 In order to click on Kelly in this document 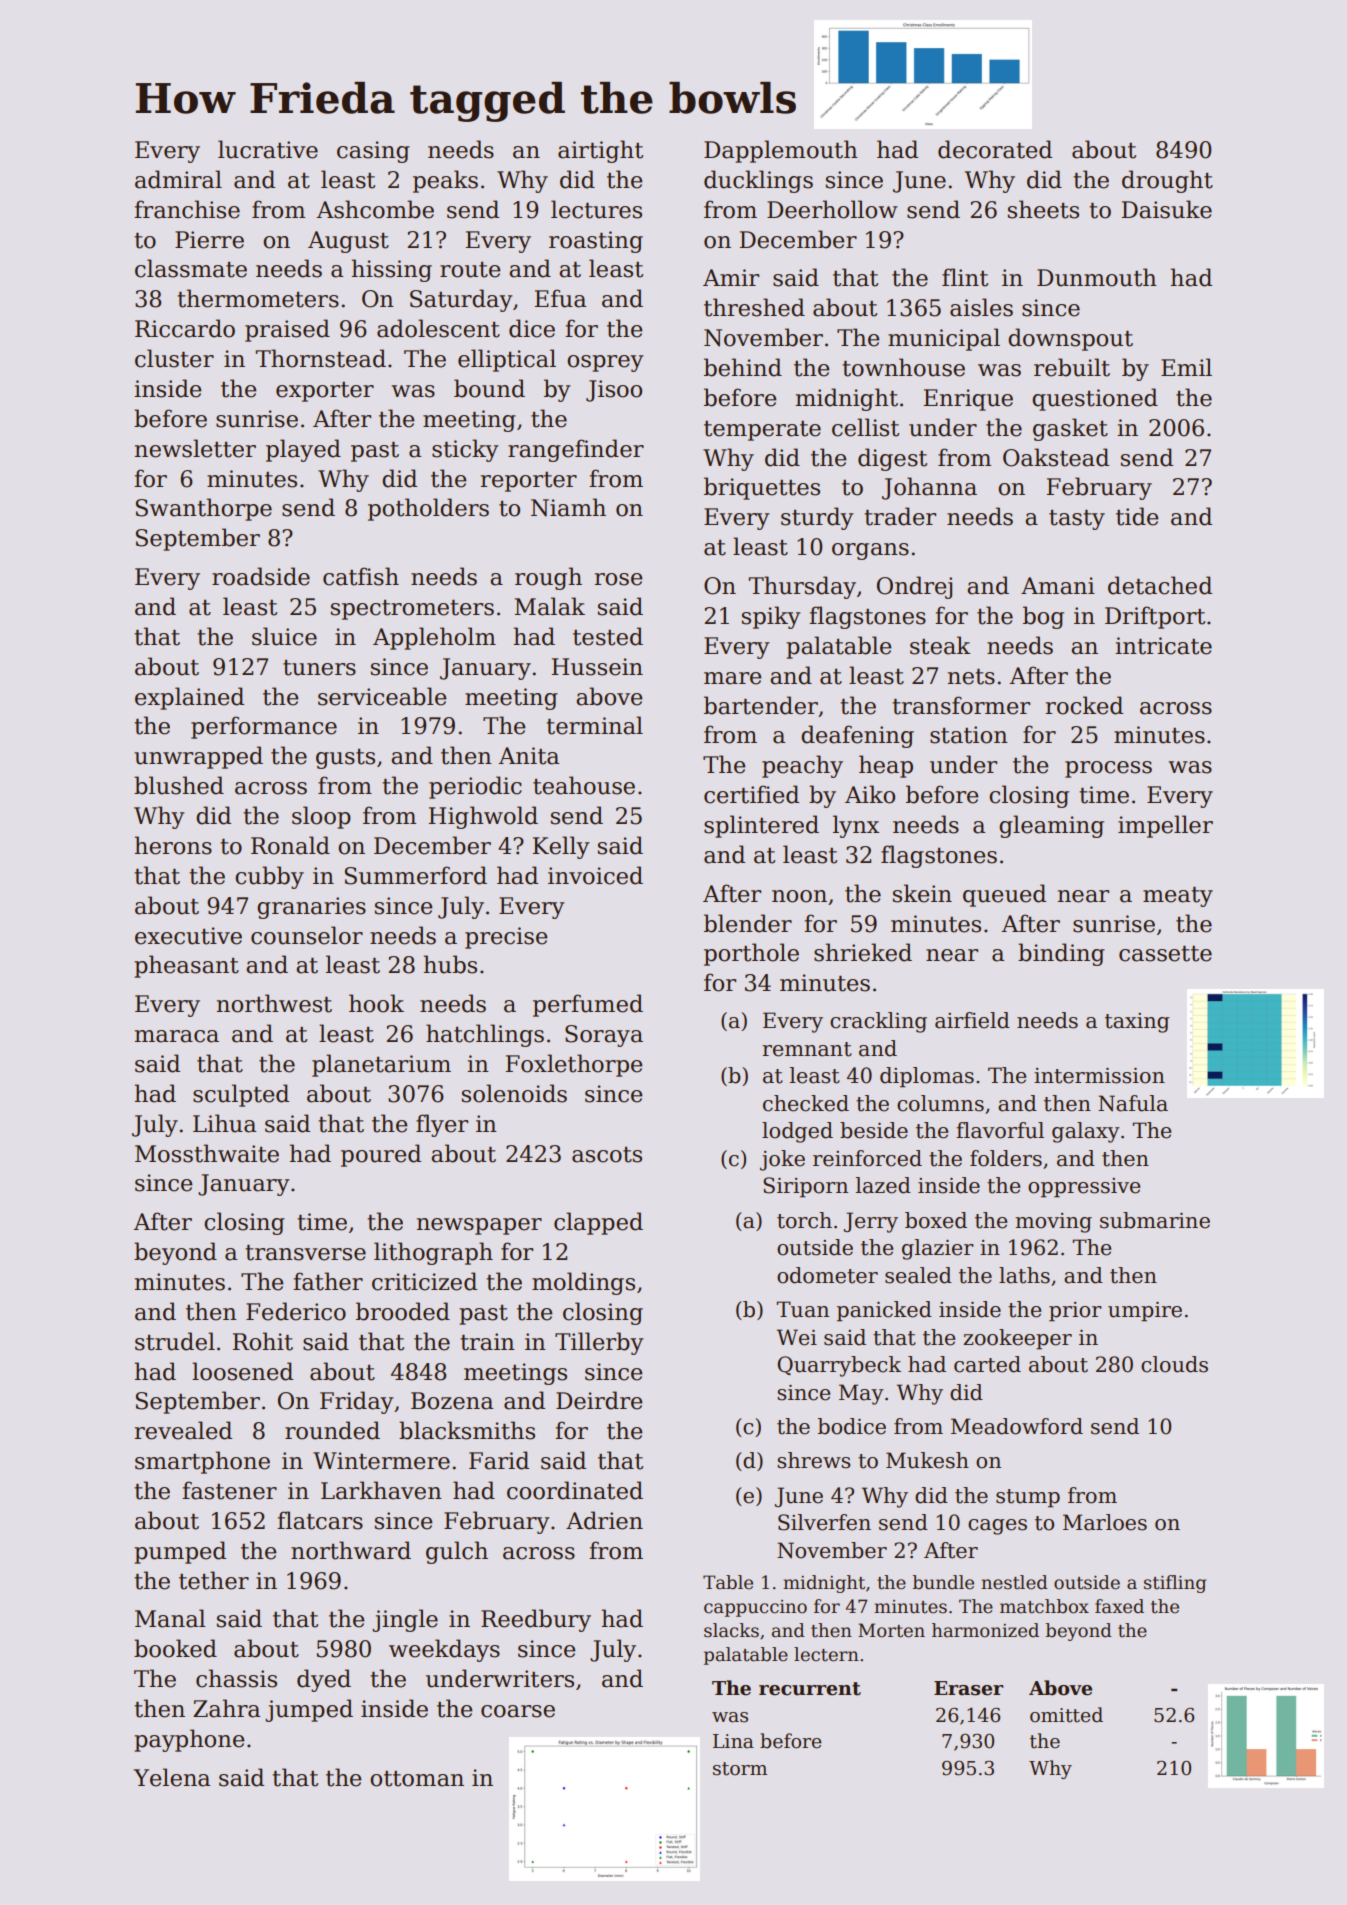, I will do `click(561, 847)`.
